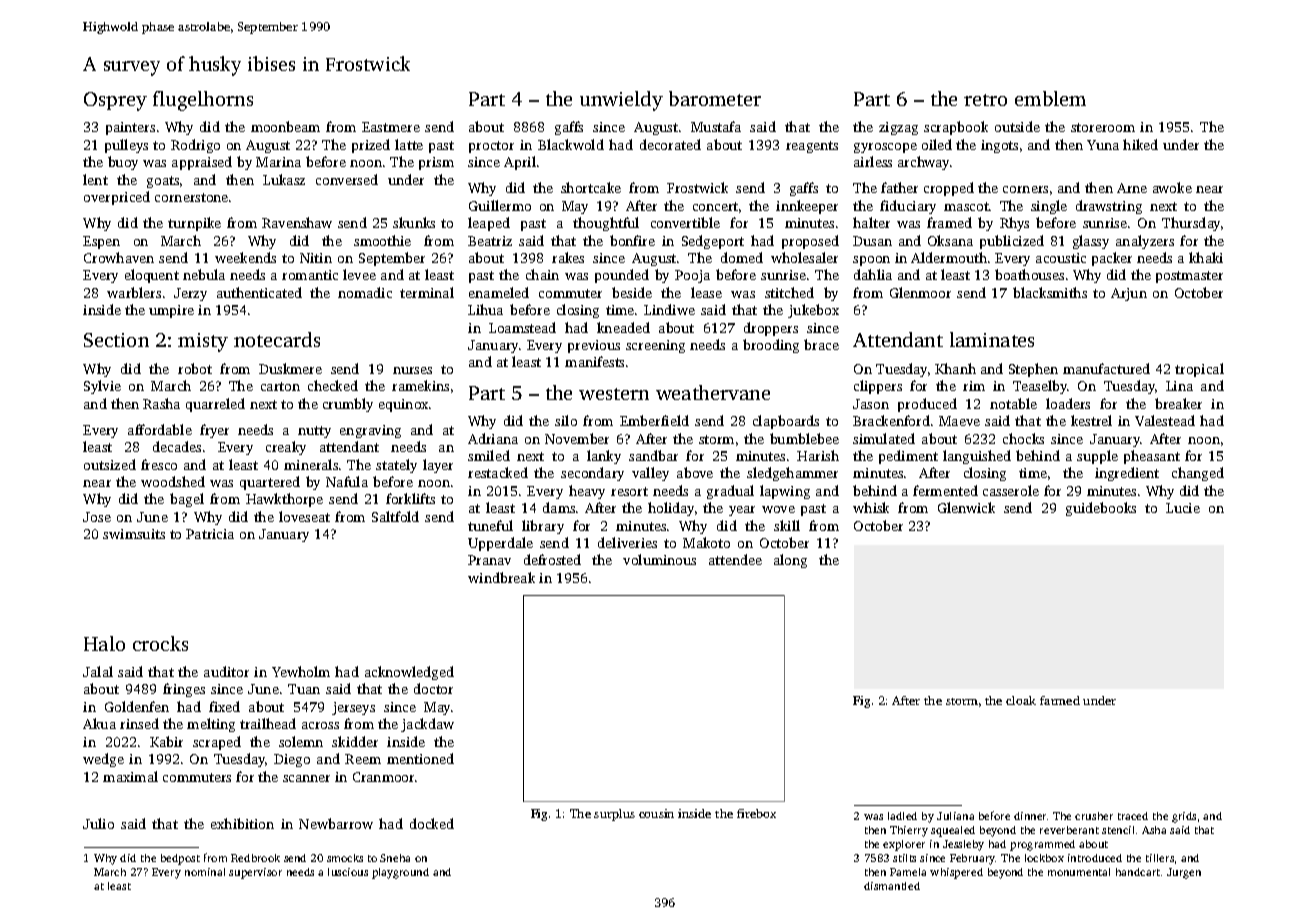  I want to click on playground, so click(400, 873).
